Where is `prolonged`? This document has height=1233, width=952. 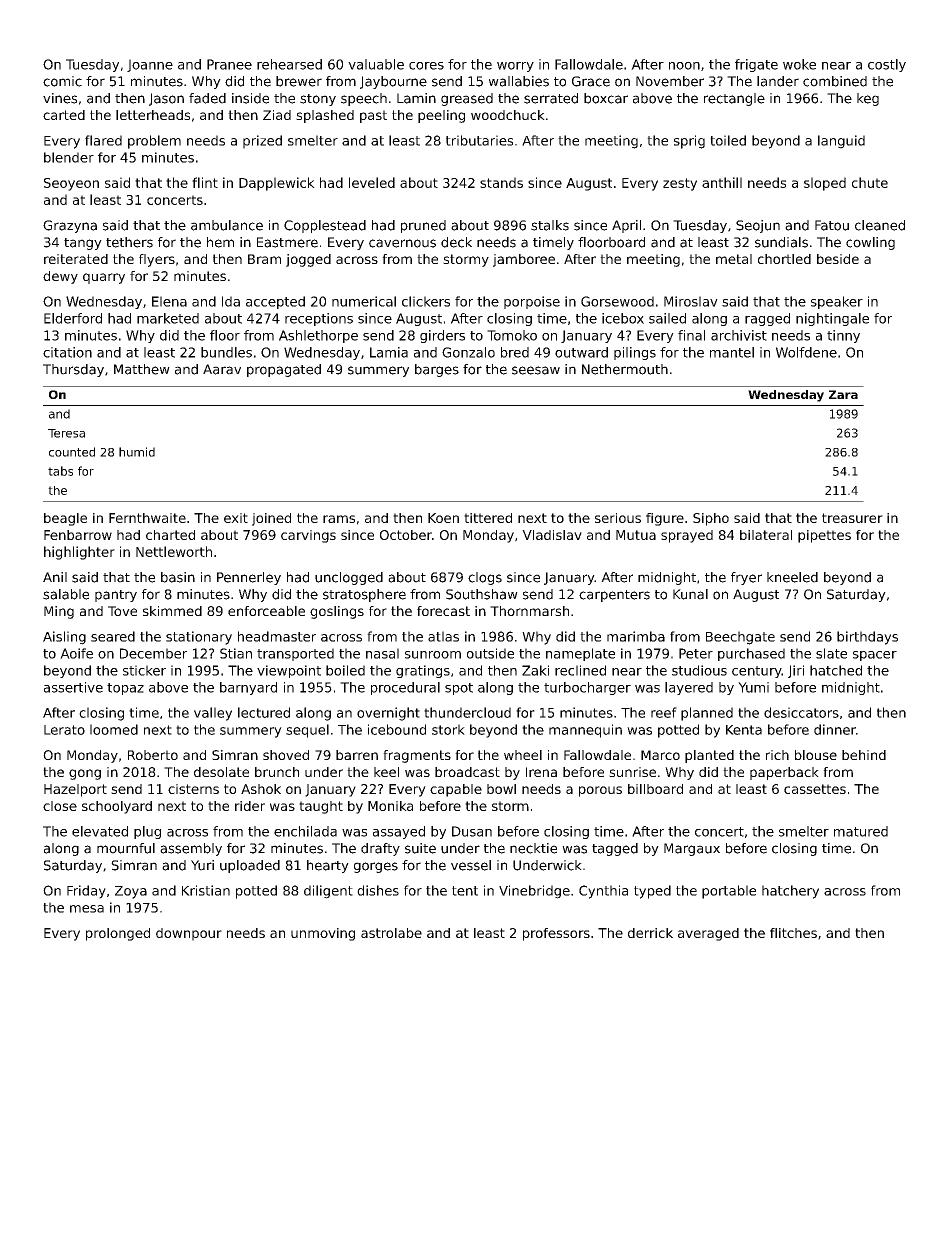
prolonged is located at coordinates (118, 934).
